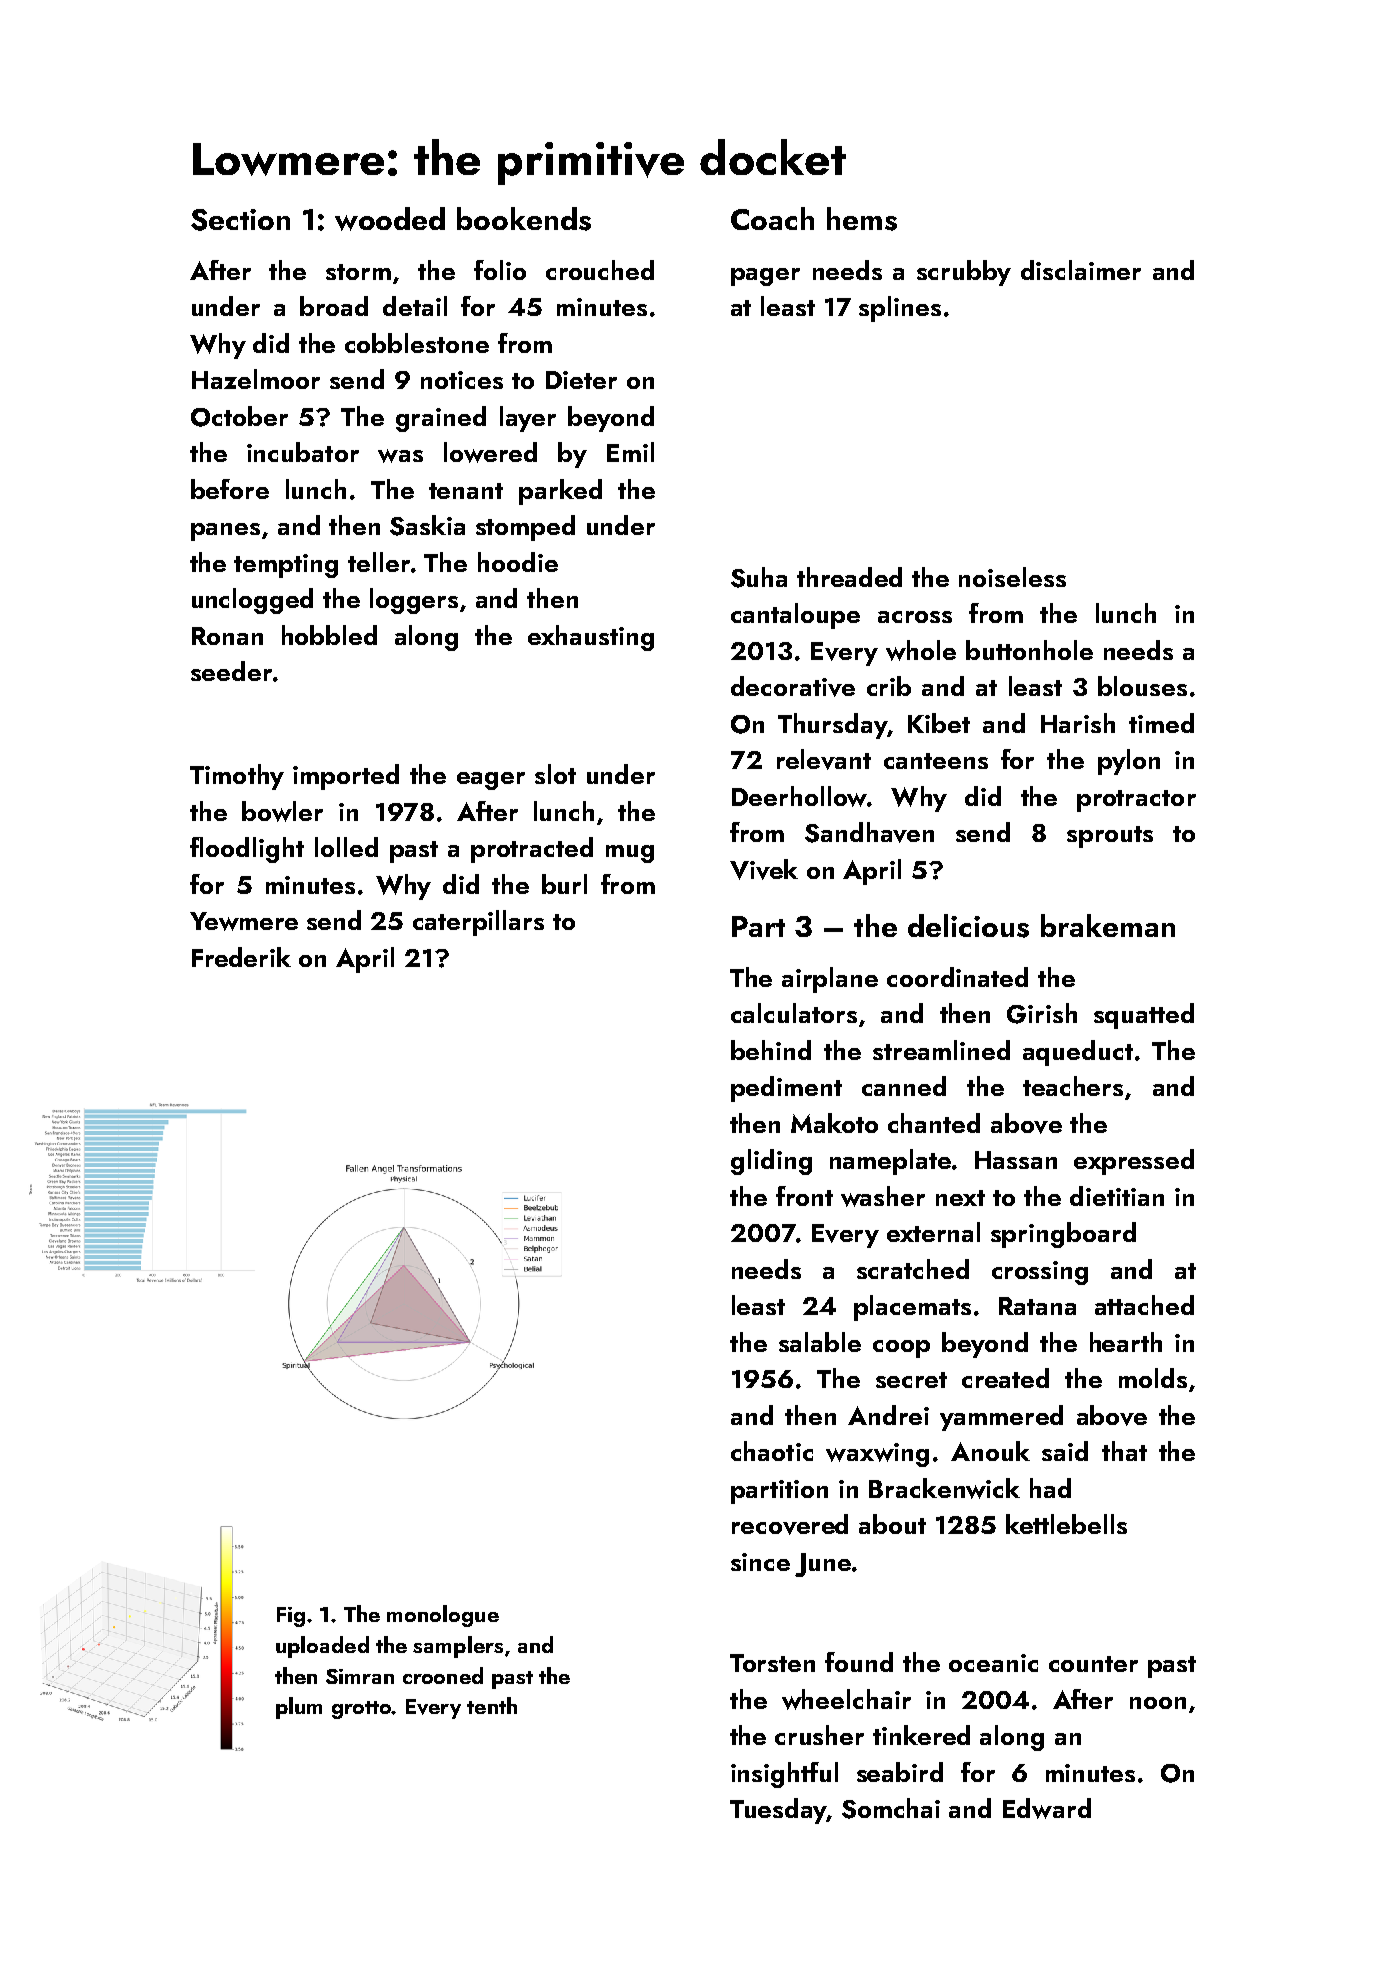 This image has height=1969, width=1386. What do you see at coordinates (492, 1705) in the image?
I see `tenth` at bounding box center [492, 1705].
